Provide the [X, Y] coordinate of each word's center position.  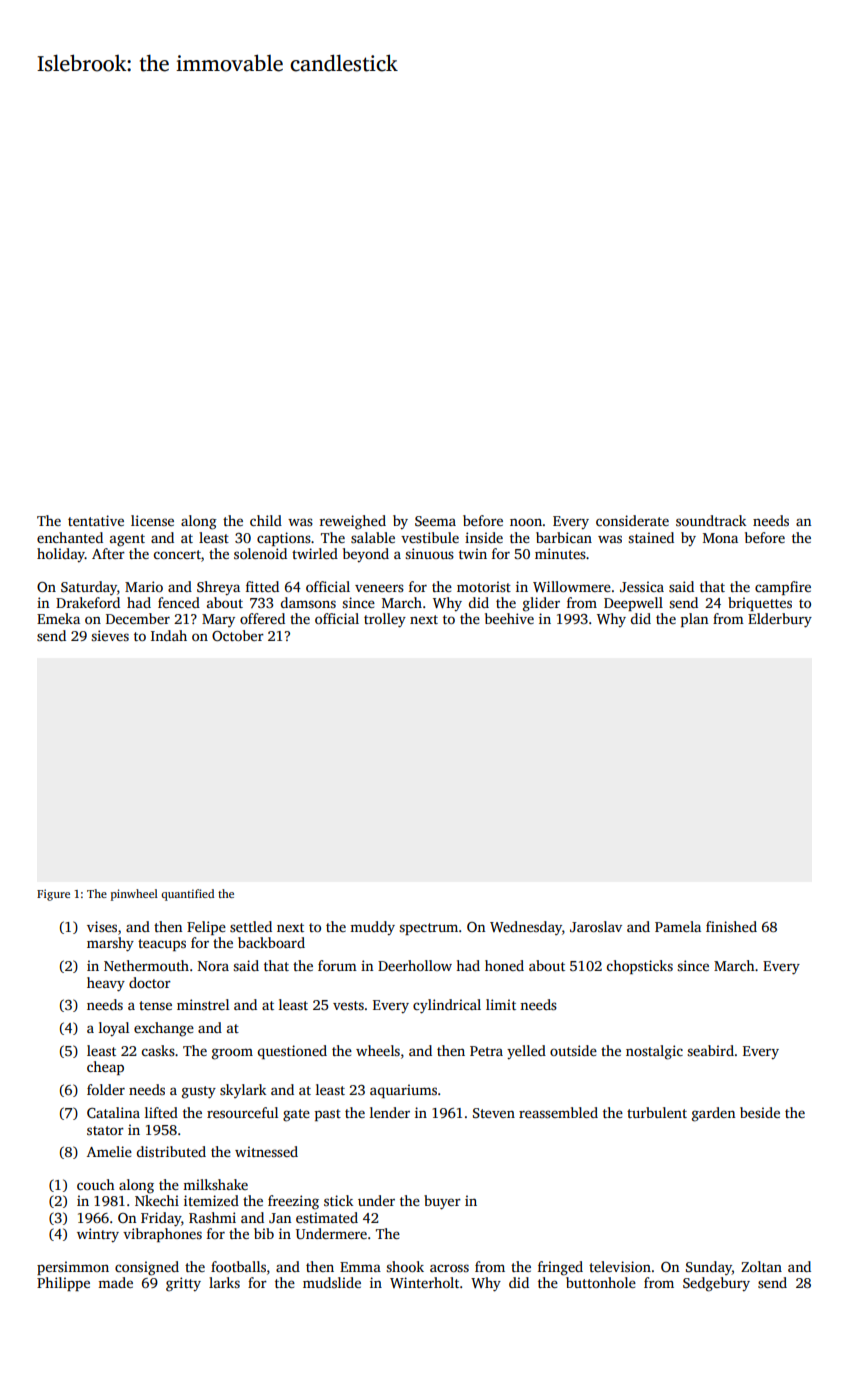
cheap [105, 1068]
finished [731, 926]
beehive [509, 618]
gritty [183, 1284]
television [620, 1266]
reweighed [353, 522]
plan [694, 620]
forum [337, 965]
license [152, 520]
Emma [360, 1267]
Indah [169, 635]
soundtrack [711, 520]
